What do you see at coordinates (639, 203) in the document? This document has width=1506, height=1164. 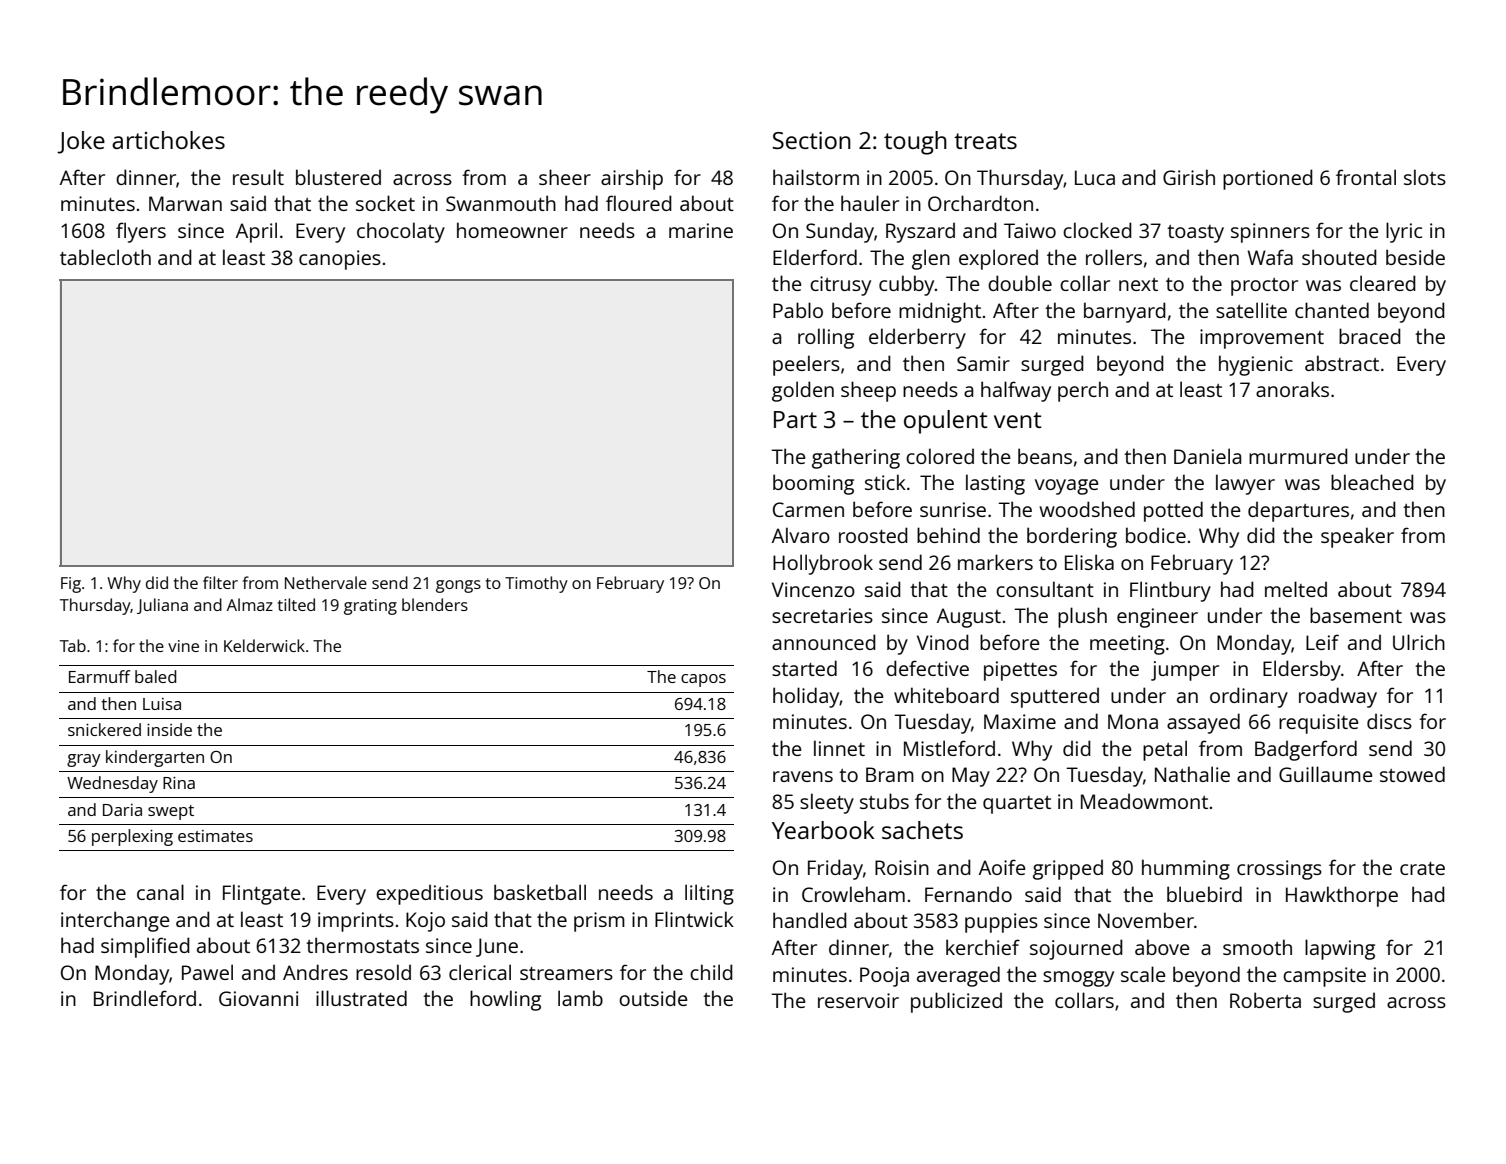 I see `floured` at bounding box center [639, 203].
